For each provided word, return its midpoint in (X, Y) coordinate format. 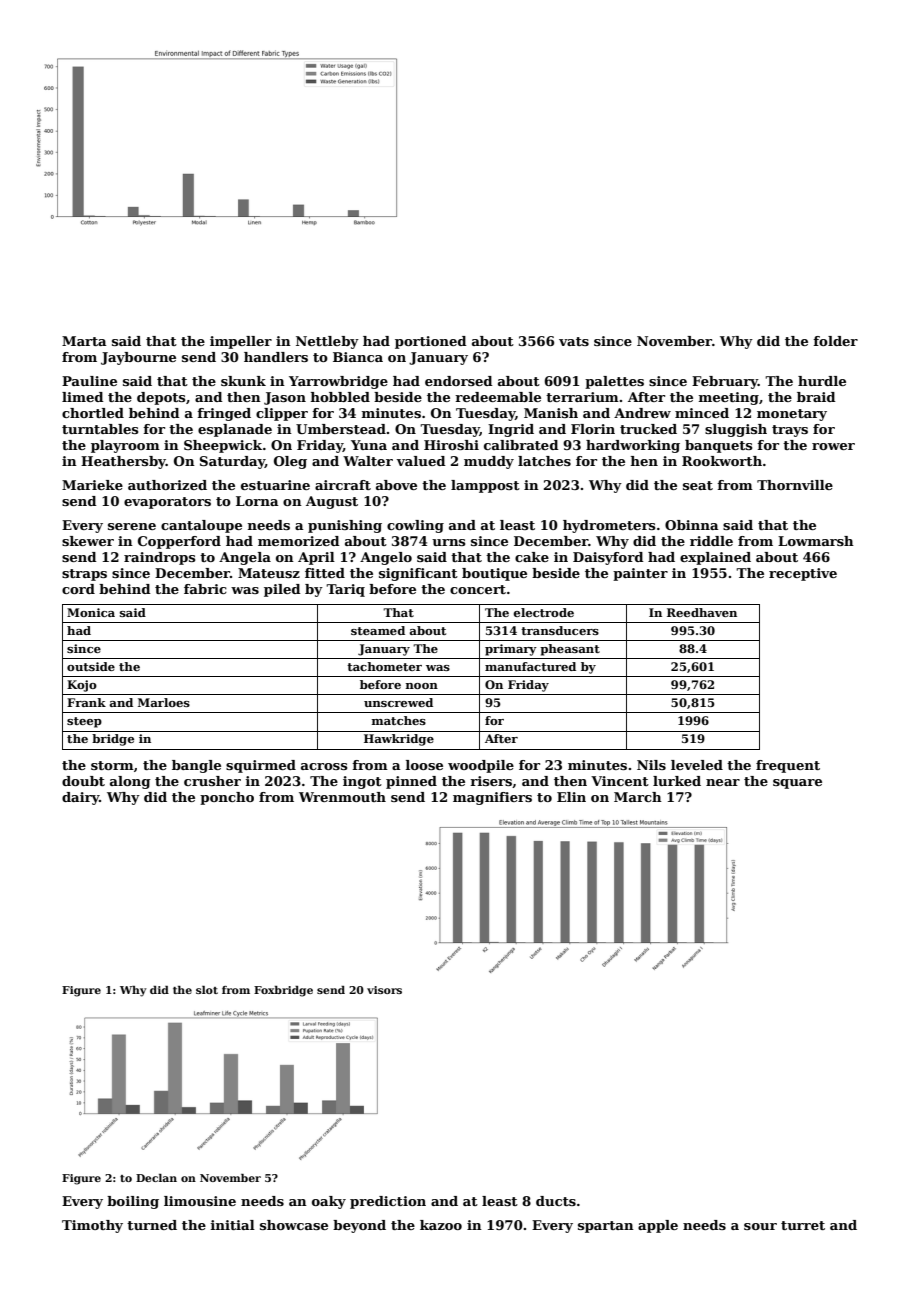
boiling (133, 1202)
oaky (329, 1202)
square (797, 784)
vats (574, 341)
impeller (241, 342)
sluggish (736, 430)
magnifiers (492, 798)
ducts (556, 1201)
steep (84, 722)
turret (803, 1225)
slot (207, 990)
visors (384, 990)
